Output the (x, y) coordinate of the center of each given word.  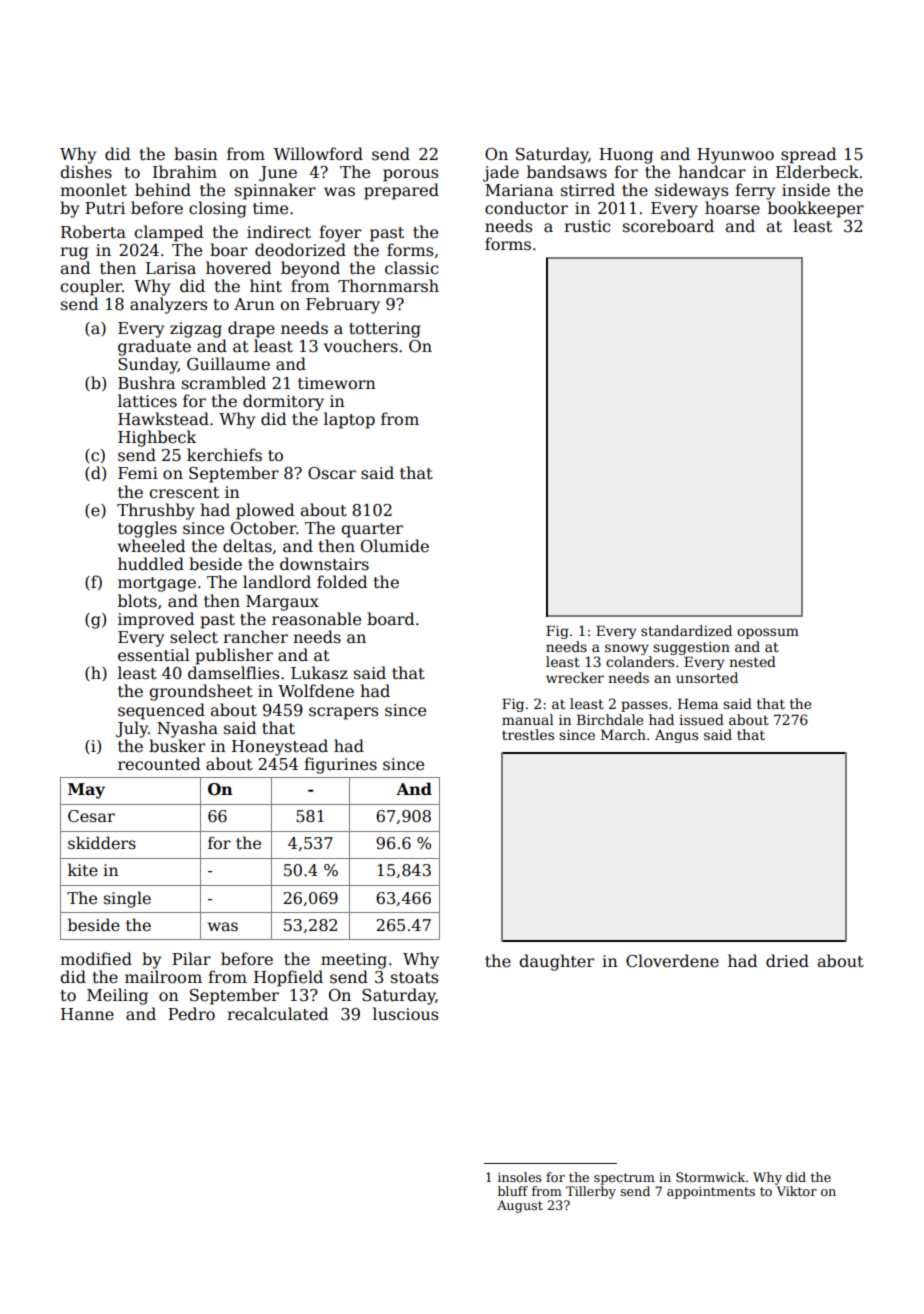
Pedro (191, 1014)
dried (787, 960)
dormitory (283, 402)
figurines (340, 765)
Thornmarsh (388, 286)
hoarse (732, 208)
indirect (279, 232)
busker (177, 746)
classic (411, 268)
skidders (102, 843)
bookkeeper (816, 209)
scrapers (343, 713)
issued (701, 719)
